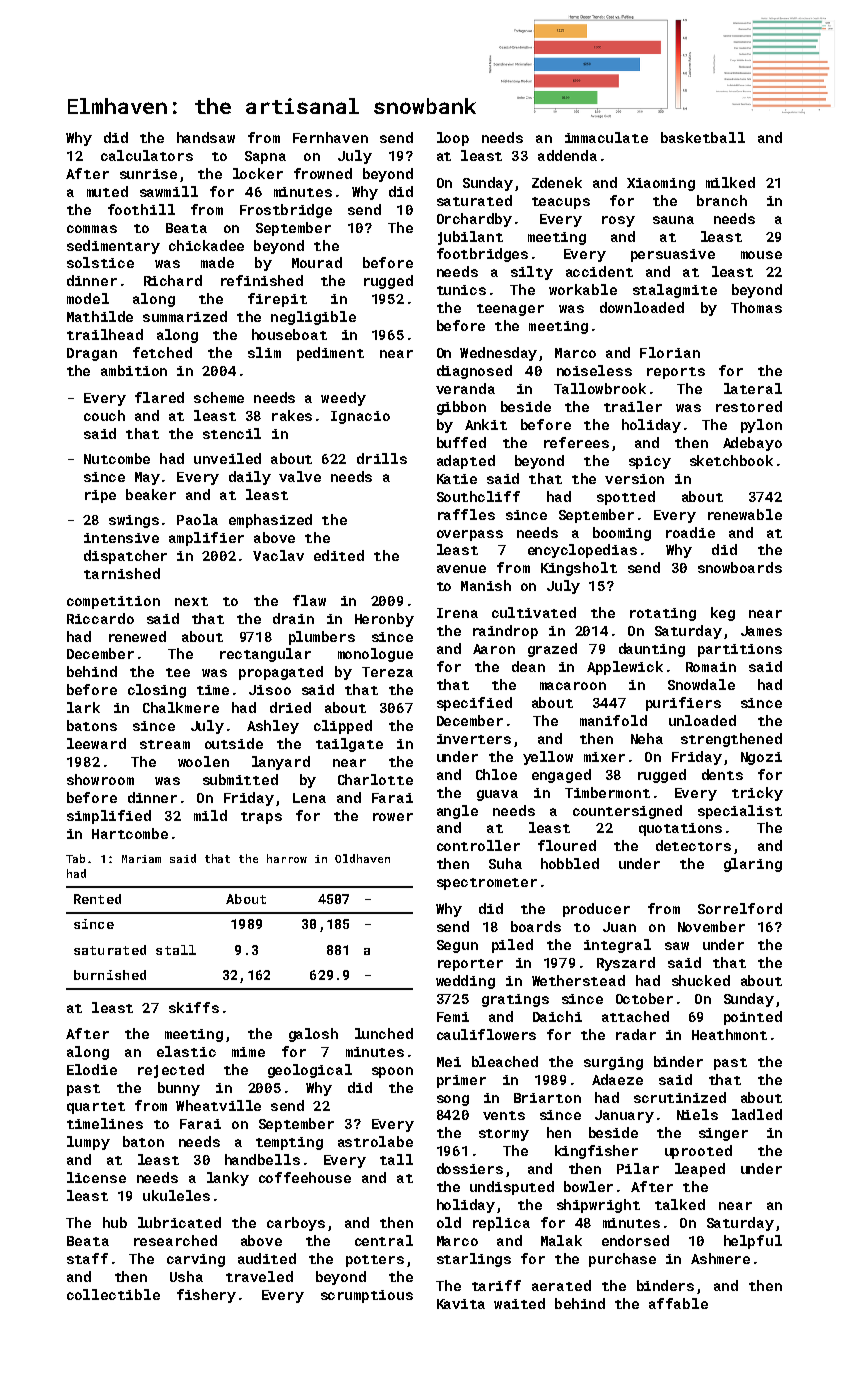 The height and width of the page is (1400, 849). What do you see at coordinates (317, 262) in the page?
I see `Mourad` at bounding box center [317, 262].
